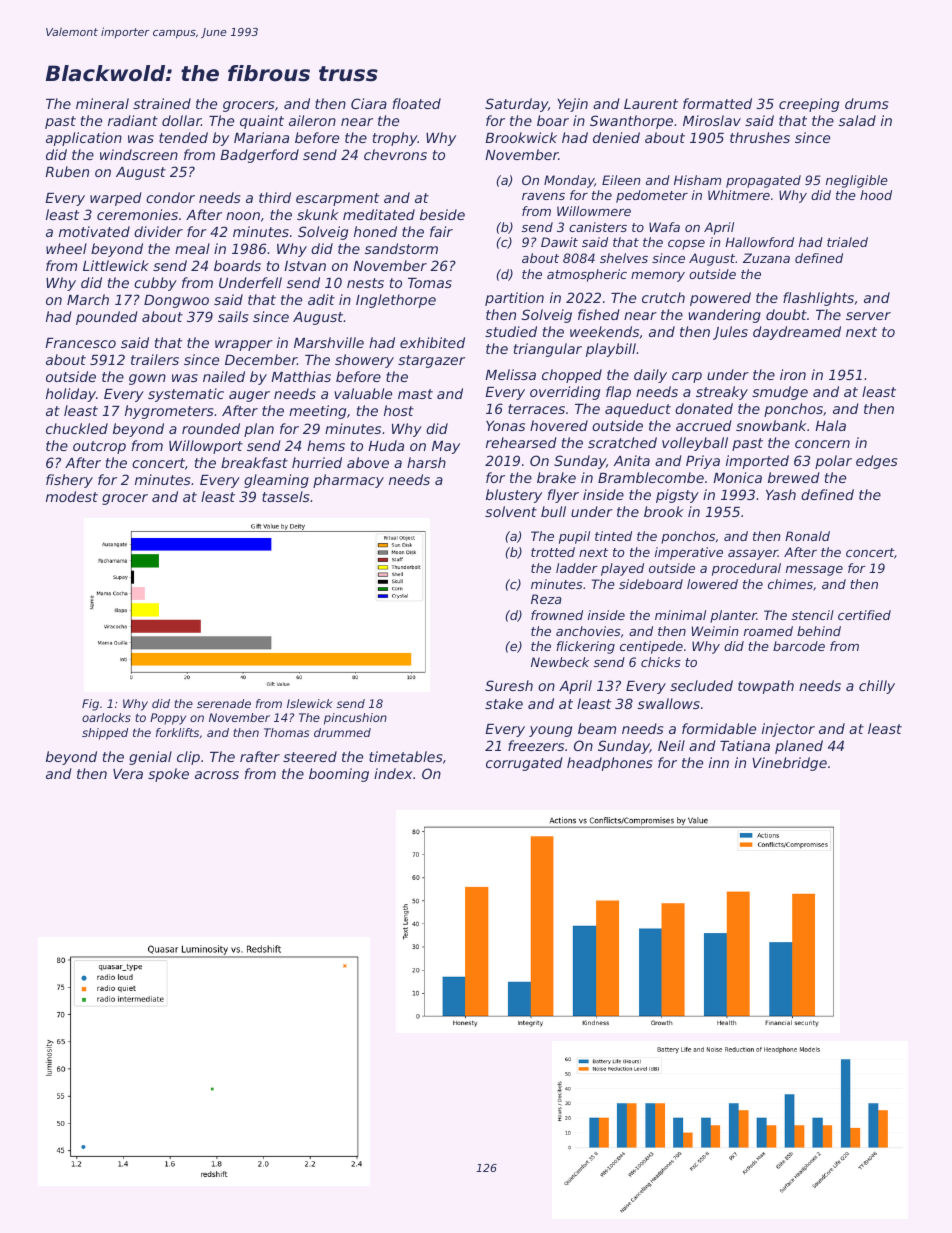  What do you see at coordinates (417, 103) in the page?
I see `floated` at bounding box center [417, 103].
